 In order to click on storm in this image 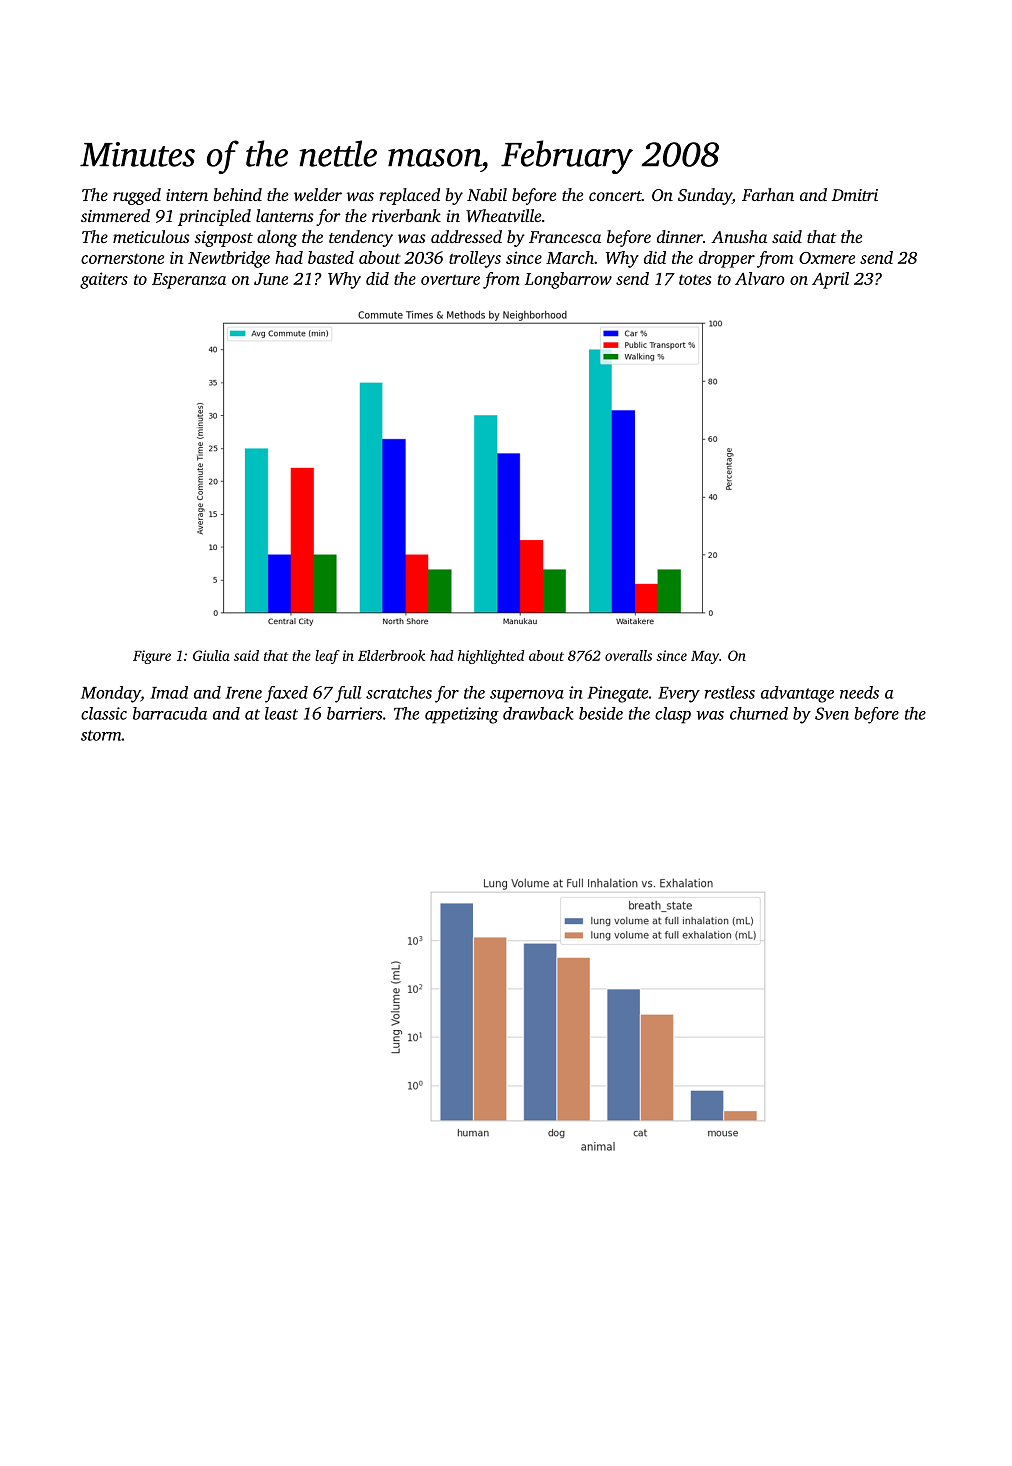, I will do `click(101, 735)`.
